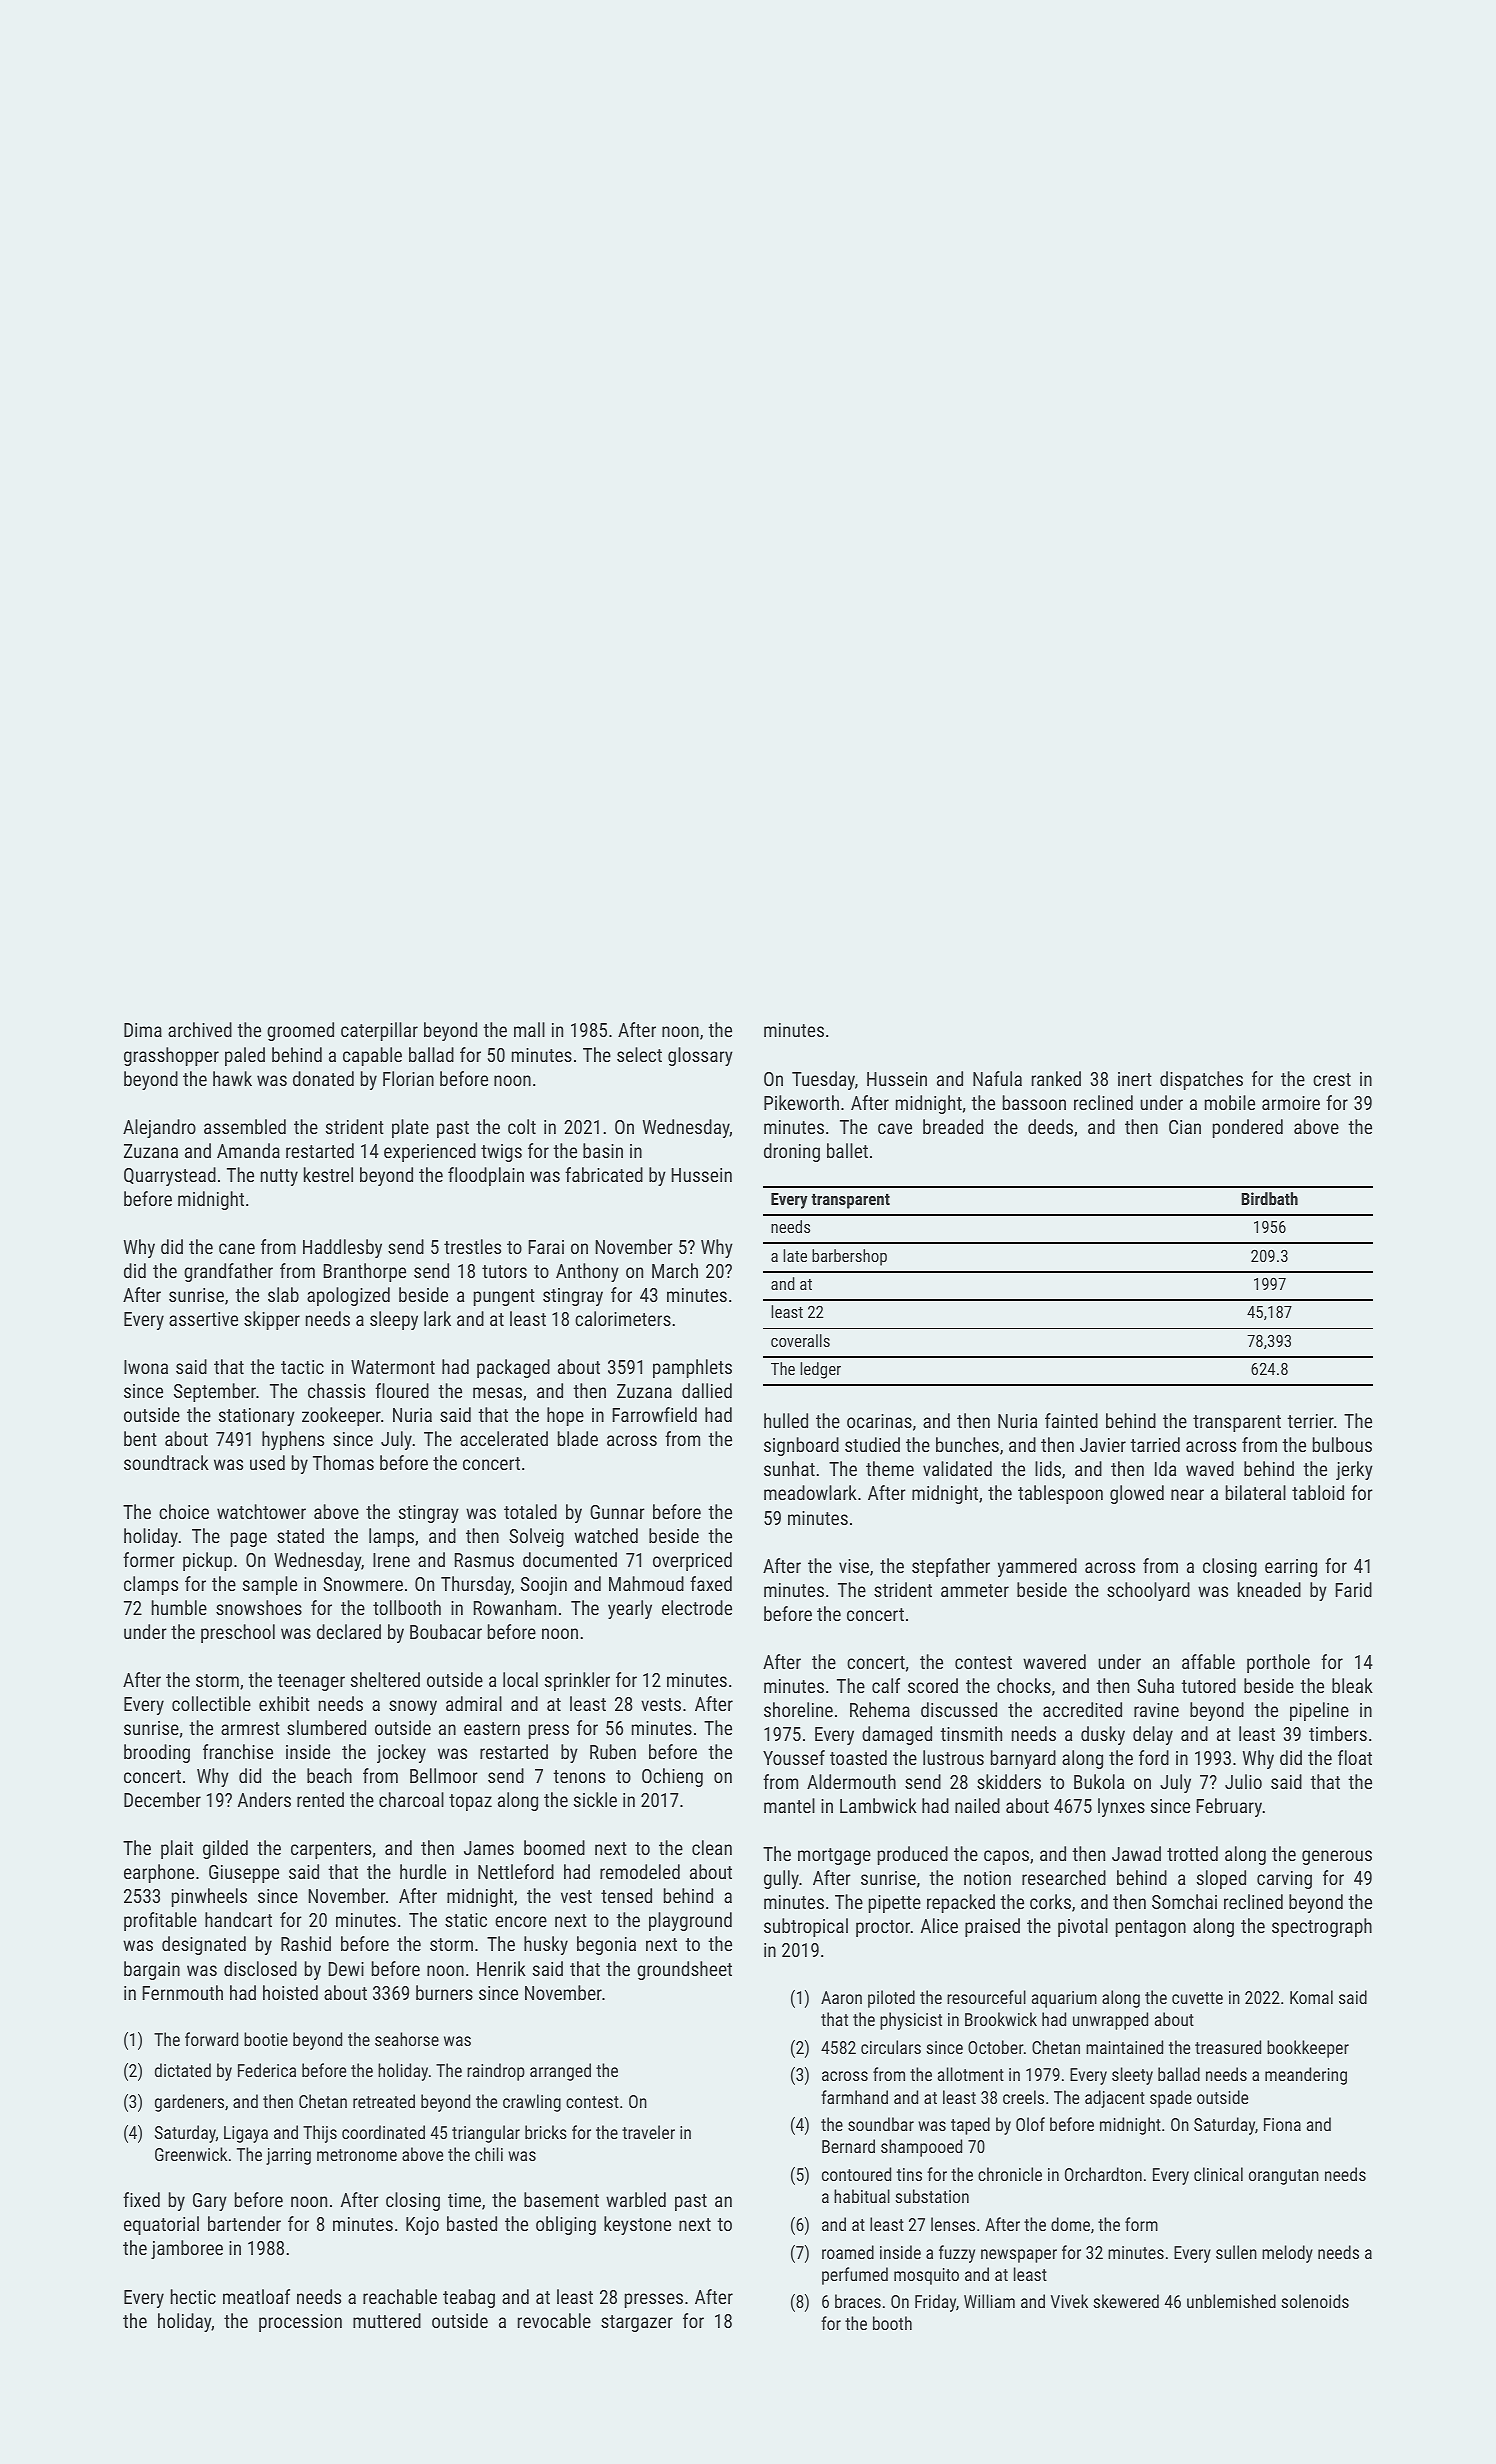 This page has width=1496, height=2464. I want to click on mall, so click(529, 1029).
